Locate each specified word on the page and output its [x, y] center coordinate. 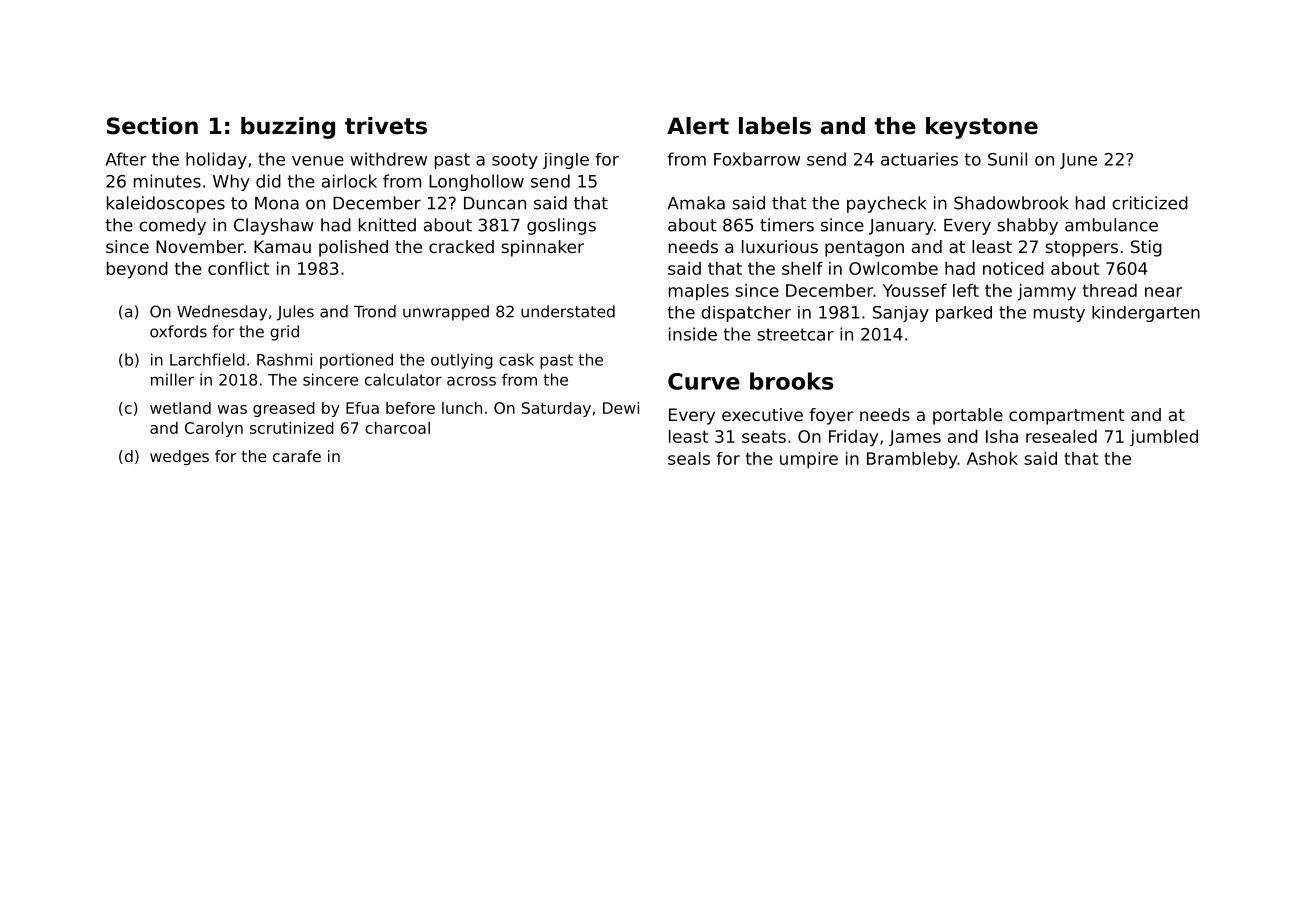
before [410, 408]
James [915, 438]
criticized [1150, 203]
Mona [277, 203]
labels [775, 126]
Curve [704, 381]
